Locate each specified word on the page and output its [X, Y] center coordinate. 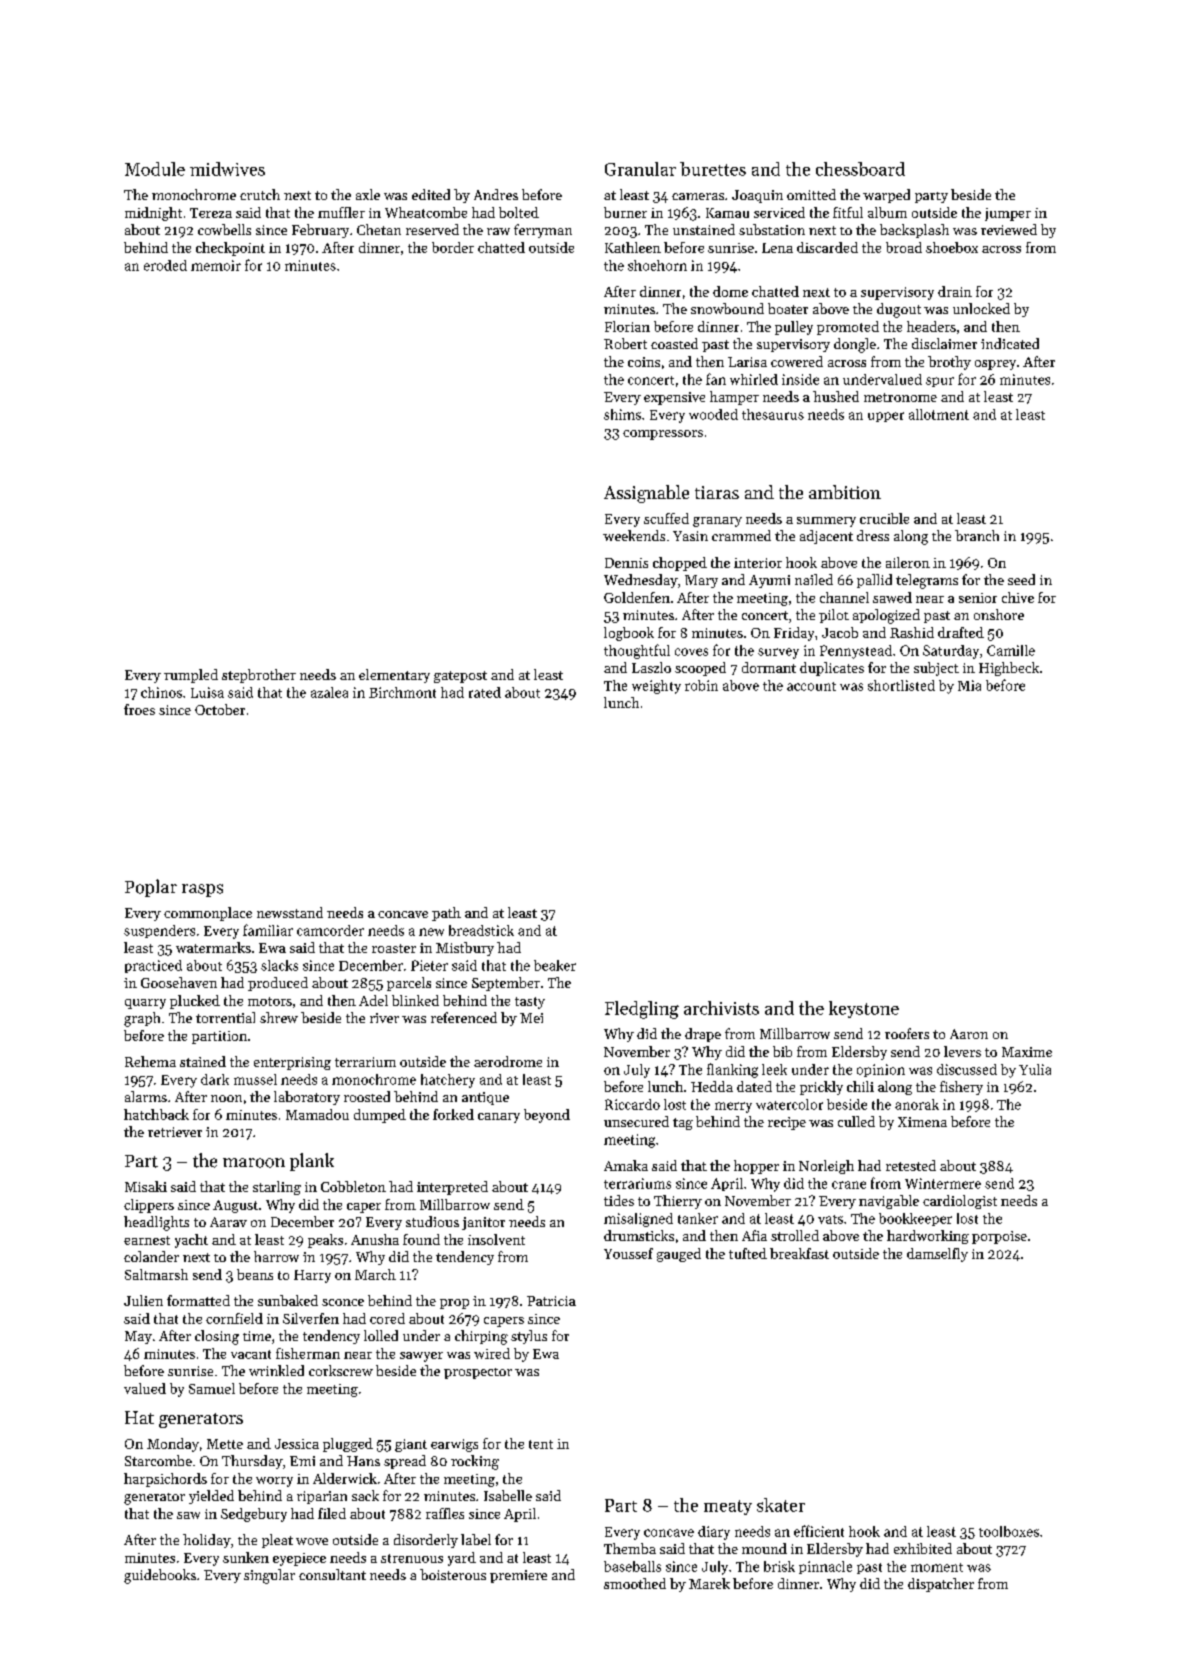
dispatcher [941, 1585]
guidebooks [160, 1576]
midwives [227, 169]
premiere [518, 1576]
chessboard [860, 169]
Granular [640, 169]
